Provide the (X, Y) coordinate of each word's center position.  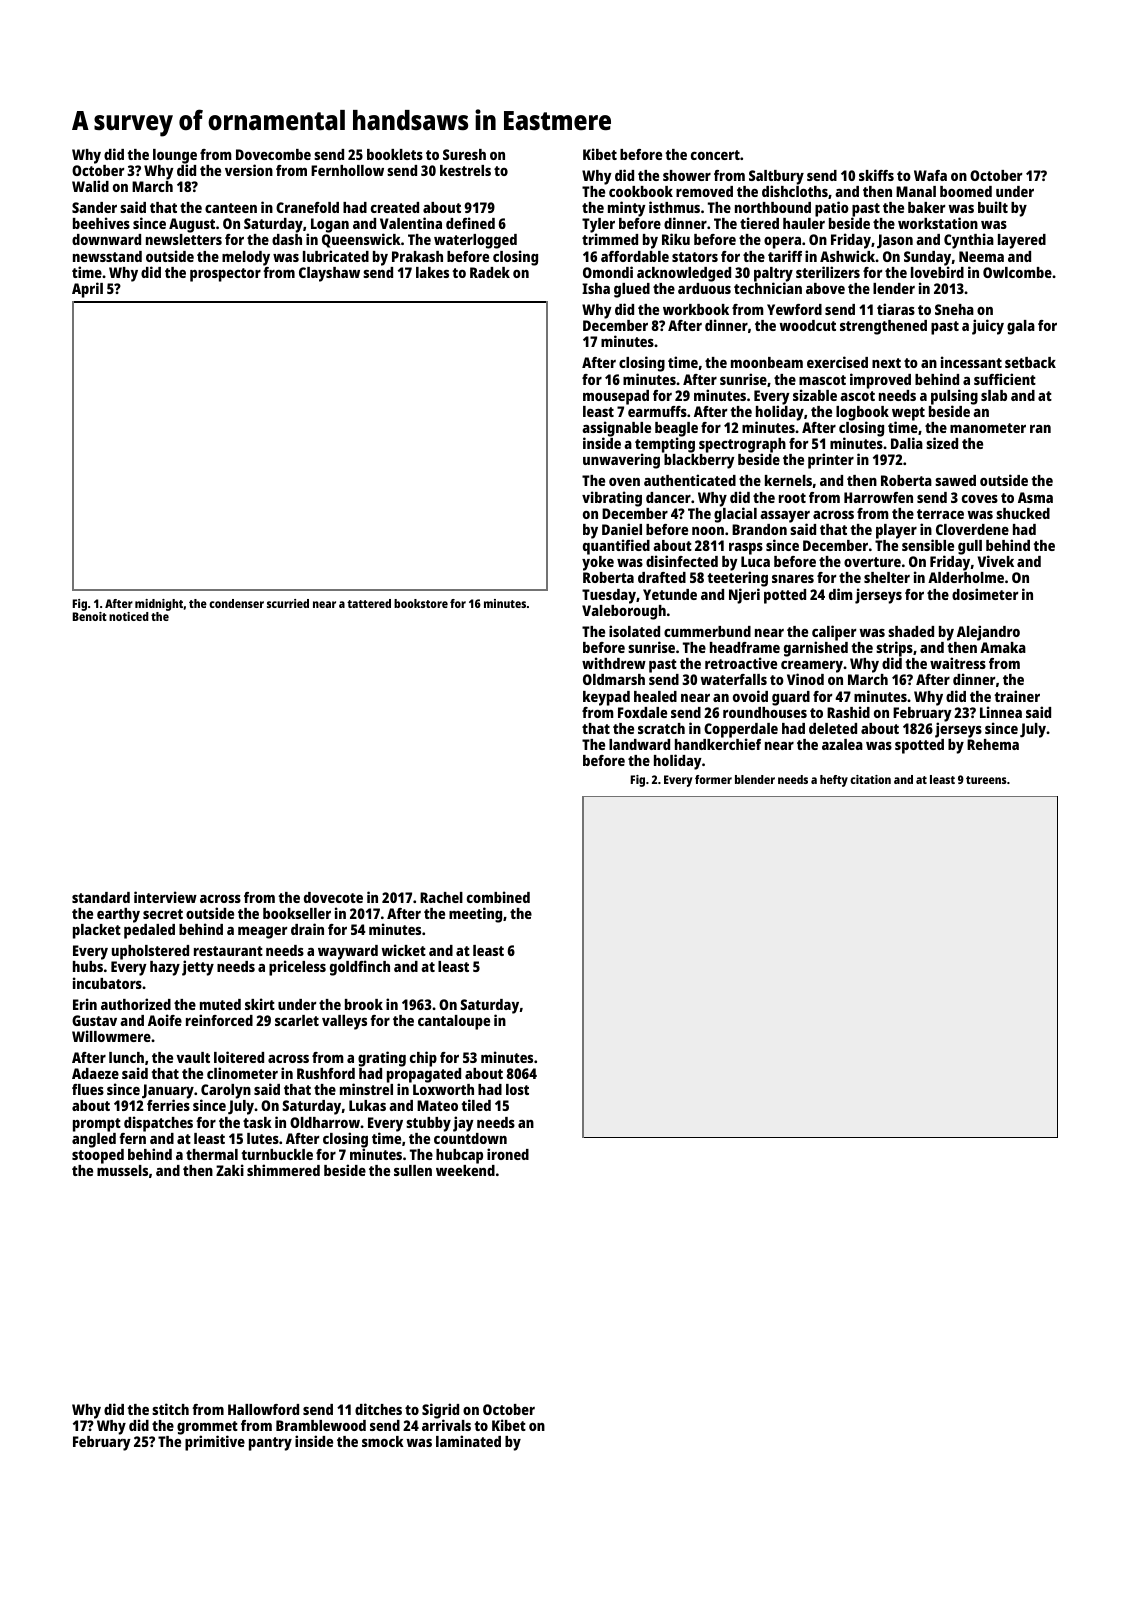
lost (517, 1089)
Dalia (907, 443)
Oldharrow (325, 1122)
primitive (215, 1443)
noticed (129, 616)
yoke (598, 563)
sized (942, 443)
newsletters (184, 239)
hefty (834, 781)
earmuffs (657, 411)
